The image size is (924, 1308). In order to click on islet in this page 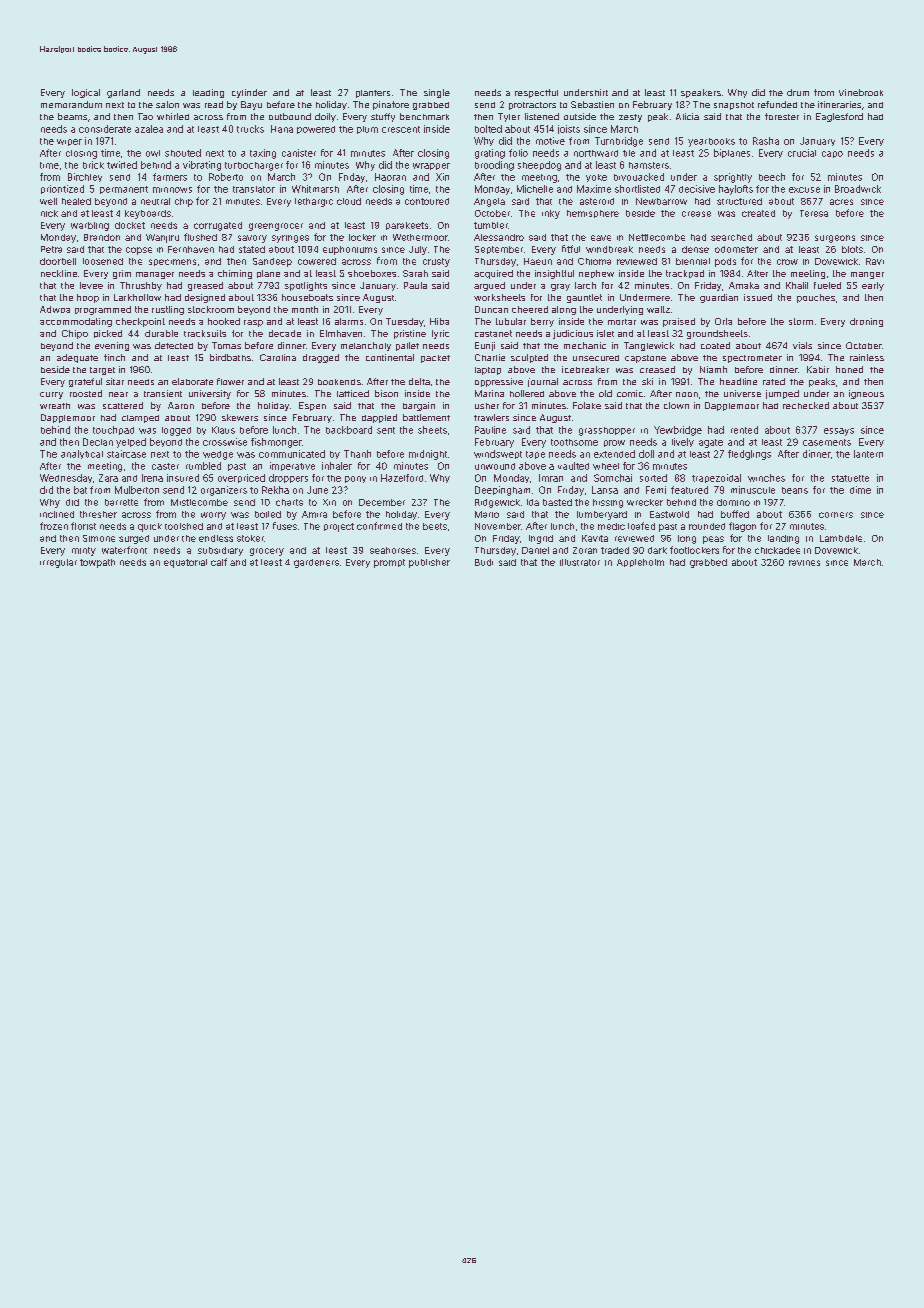, I will do `click(605, 333)`.
